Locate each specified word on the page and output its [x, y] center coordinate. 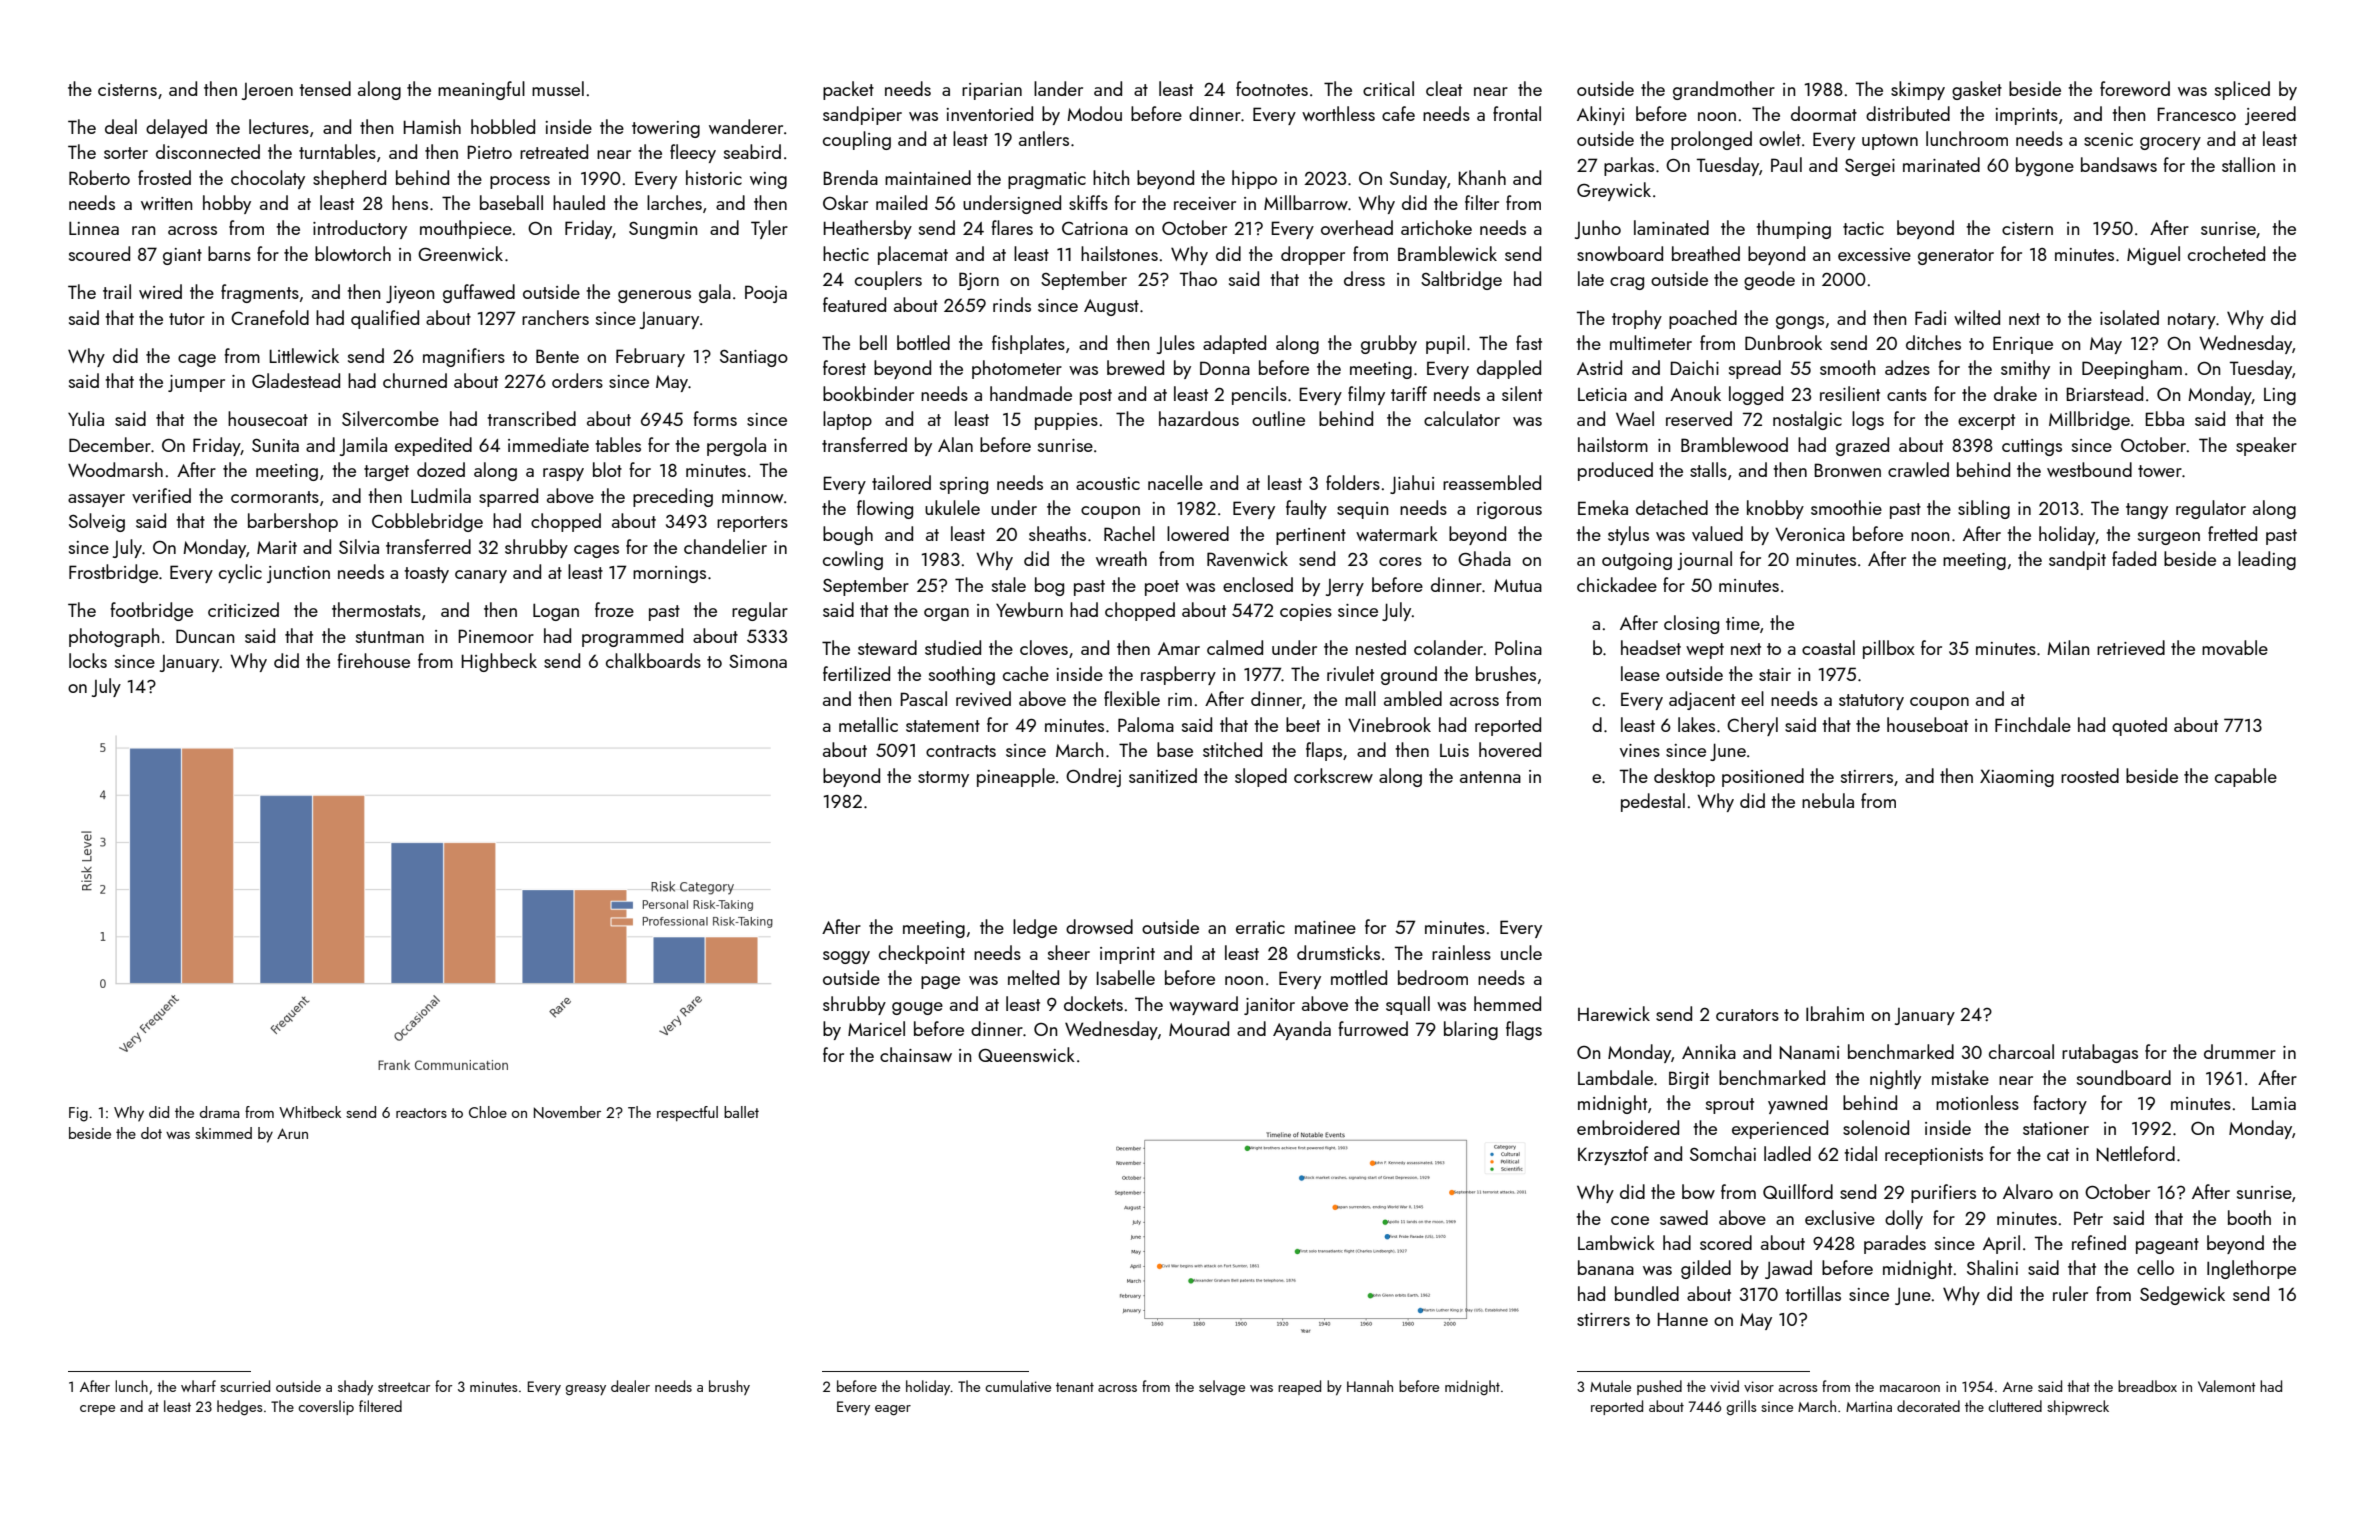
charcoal [2021, 1051]
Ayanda [1302, 1030]
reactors [421, 1113]
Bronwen [1847, 470]
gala [715, 293]
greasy [586, 1390]
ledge [1035, 928]
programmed [632, 637]
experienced [1780, 1129]
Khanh [1482, 177]
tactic [1863, 228]
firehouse [373, 660]
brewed [1135, 367]
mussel [558, 88]
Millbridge [2089, 420]
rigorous [1509, 510]
